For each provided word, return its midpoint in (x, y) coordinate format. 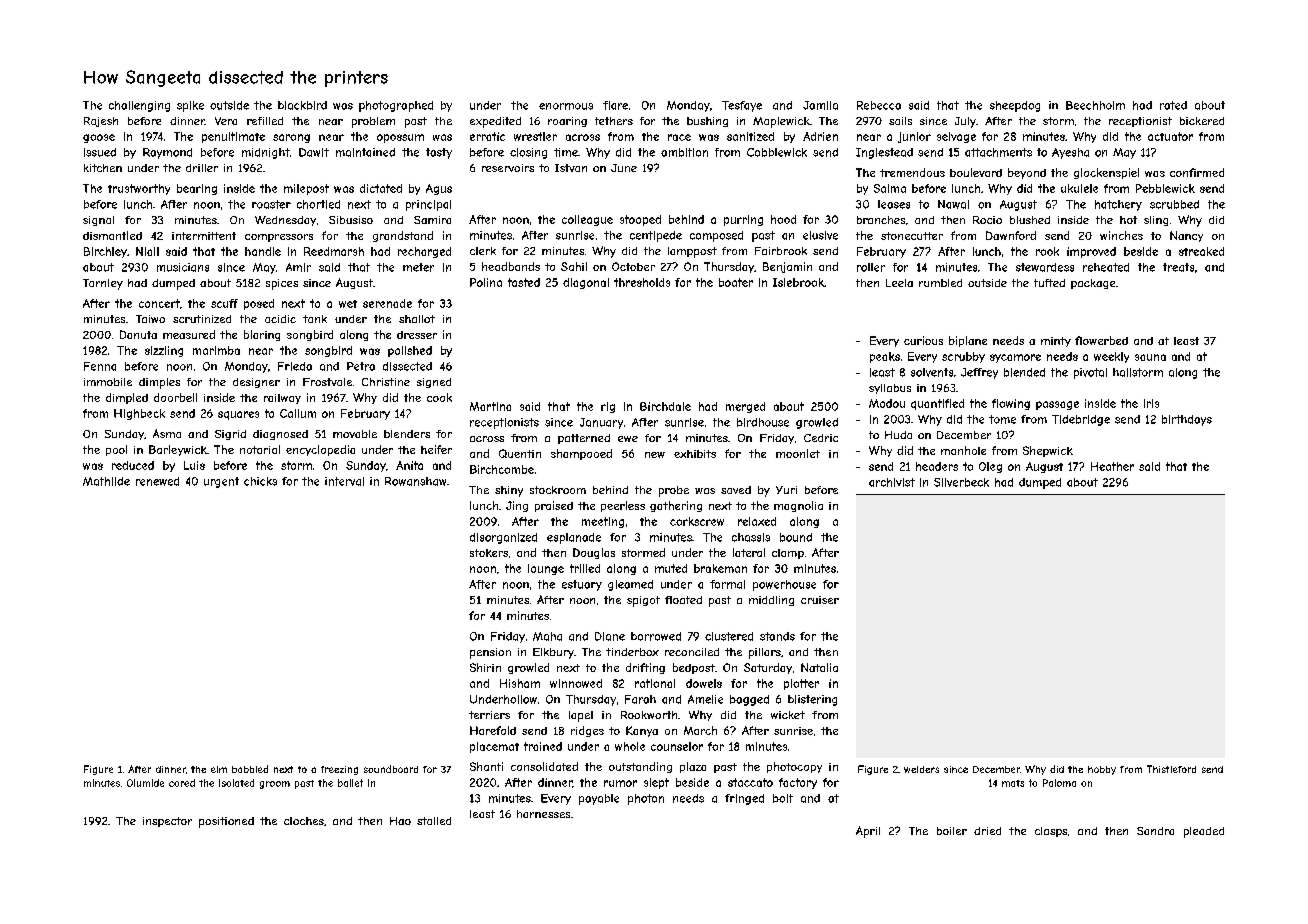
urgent (221, 482)
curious (923, 340)
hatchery (1118, 205)
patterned (584, 439)
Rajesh (101, 122)
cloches (304, 821)
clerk (483, 251)
